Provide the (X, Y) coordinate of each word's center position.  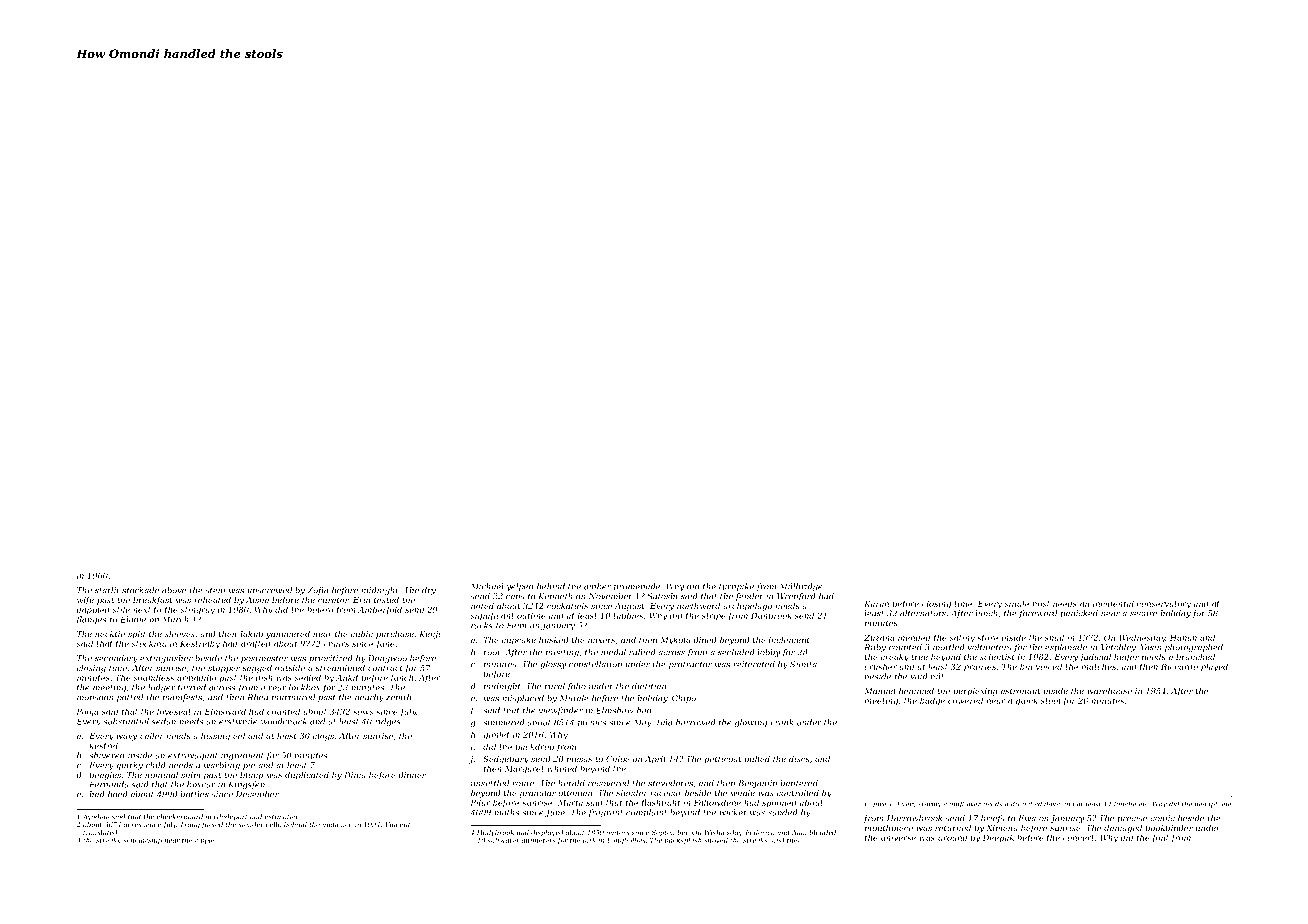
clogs (323, 737)
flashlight (660, 803)
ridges (388, 722)
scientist (997, 657)
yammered (288, 635)
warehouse (1109, 691)
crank (781, 722)
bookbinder (1169, 827)
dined (705, 639)
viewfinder (561, 711)
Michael (487, 586)
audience (337, 824)
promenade (636, 587)
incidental (1113, 603)
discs (799, 759)
